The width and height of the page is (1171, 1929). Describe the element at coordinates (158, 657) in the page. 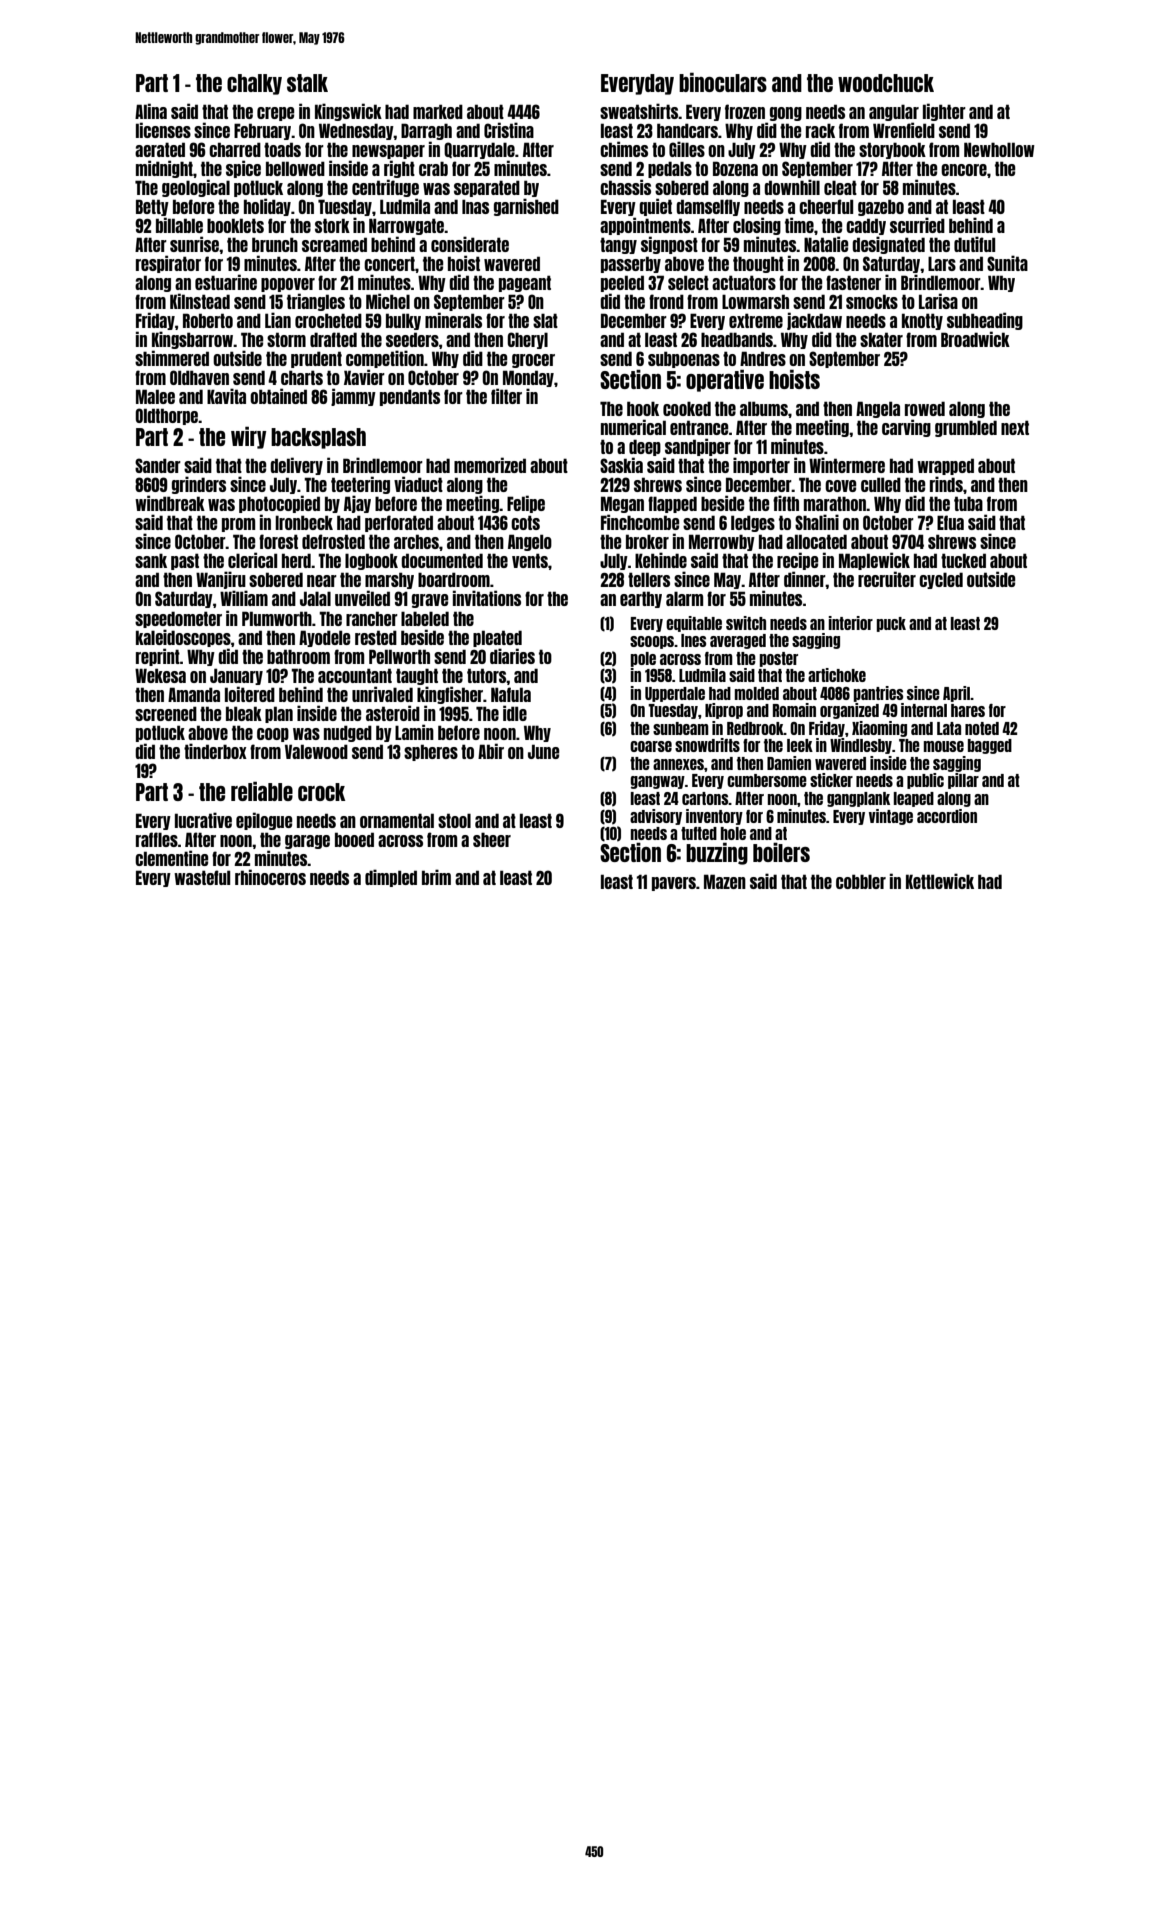

I see `reprint` at that location.
